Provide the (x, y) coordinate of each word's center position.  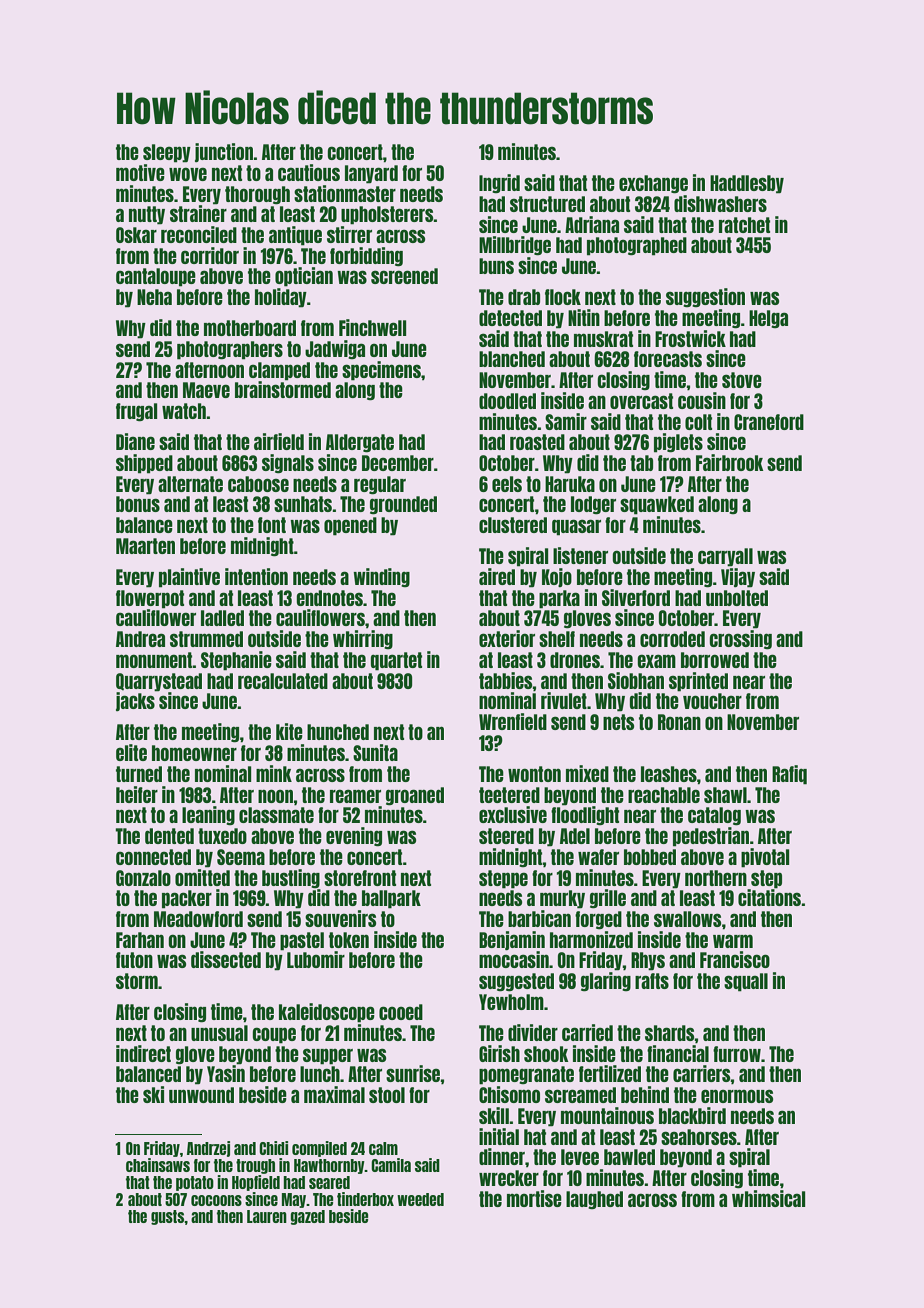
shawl (725, 795)
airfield (279, 441)
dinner (502, 1156)
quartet (396, 661)
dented (169, 836)
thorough (257, 195)
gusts (167, 1217)
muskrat (603, 339)
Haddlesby (747, 184)
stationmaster (345, 193)
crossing (740, 640)
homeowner (194, 753)
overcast (641, 401)
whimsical (768, 1198)
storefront (360, 878)
